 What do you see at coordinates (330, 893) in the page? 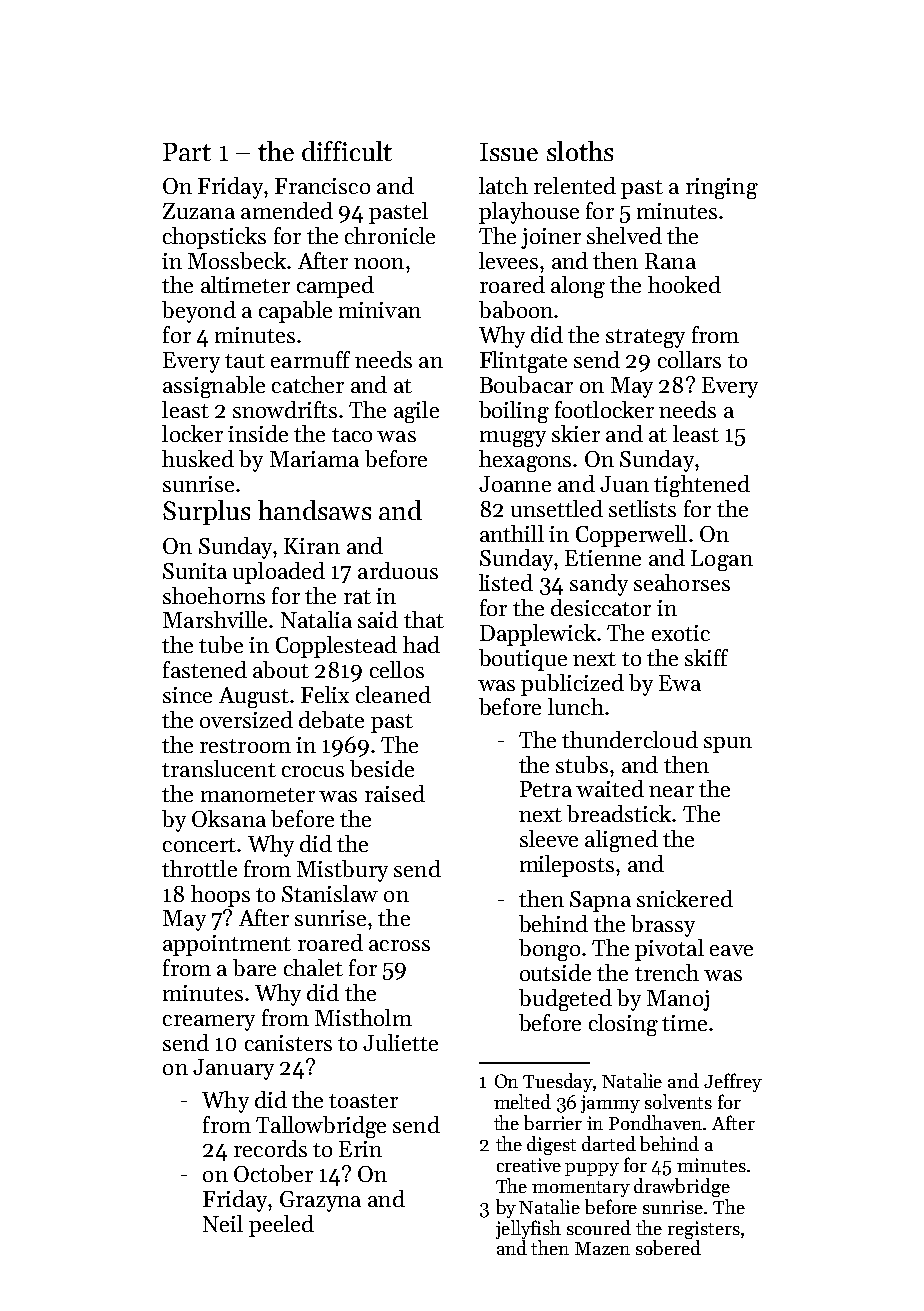
I see `Stanislaw` at bounding box center [330, 893].
